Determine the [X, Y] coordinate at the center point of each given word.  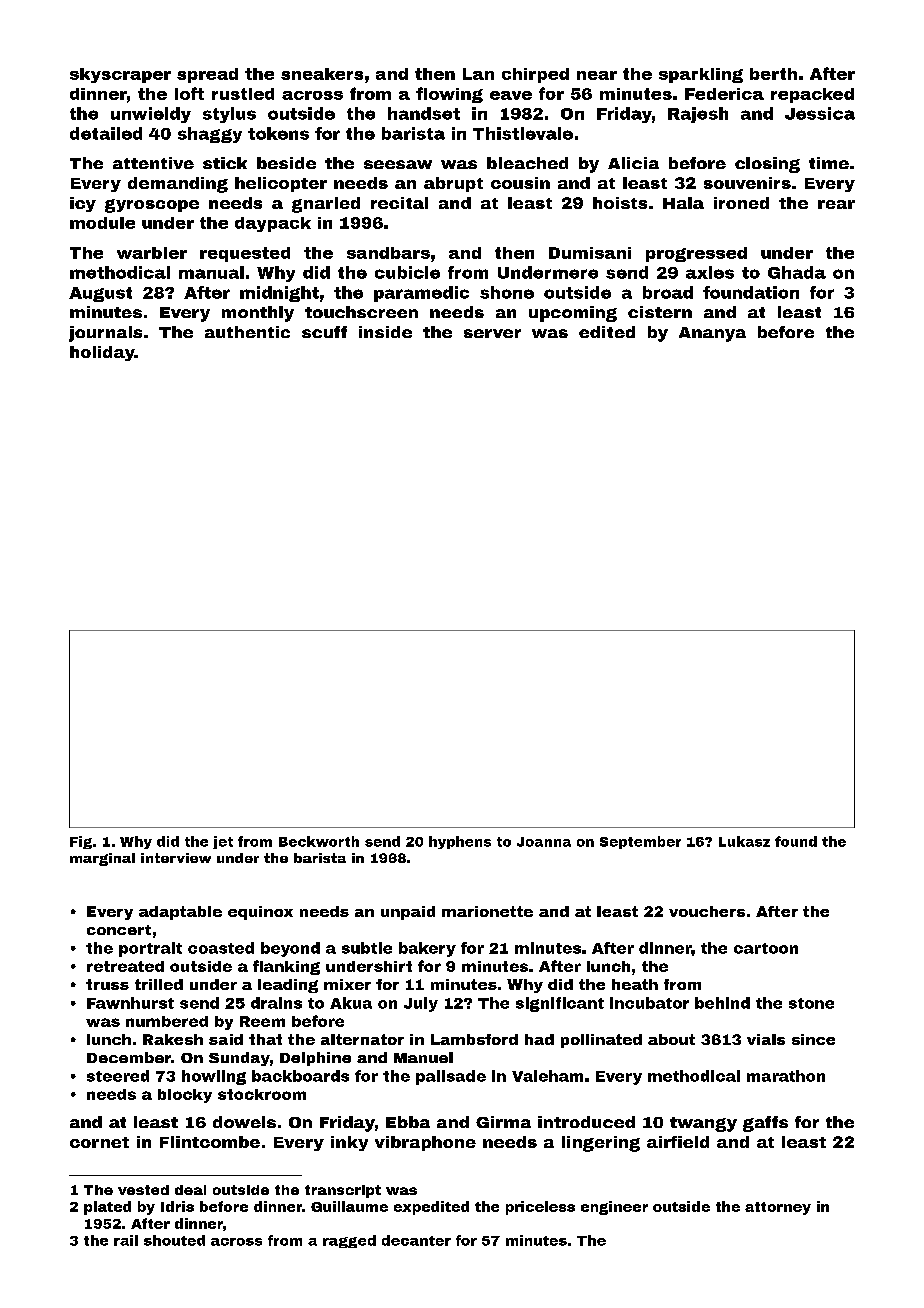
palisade [451, 1077]
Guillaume [349, 1206]
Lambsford [474, 1039]
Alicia [633, 163]
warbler [152, 253]
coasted [221, 948]
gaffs [765, 1124]
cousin [520, 183]
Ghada [797, 272]
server [492, 333]
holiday [102, 353]
